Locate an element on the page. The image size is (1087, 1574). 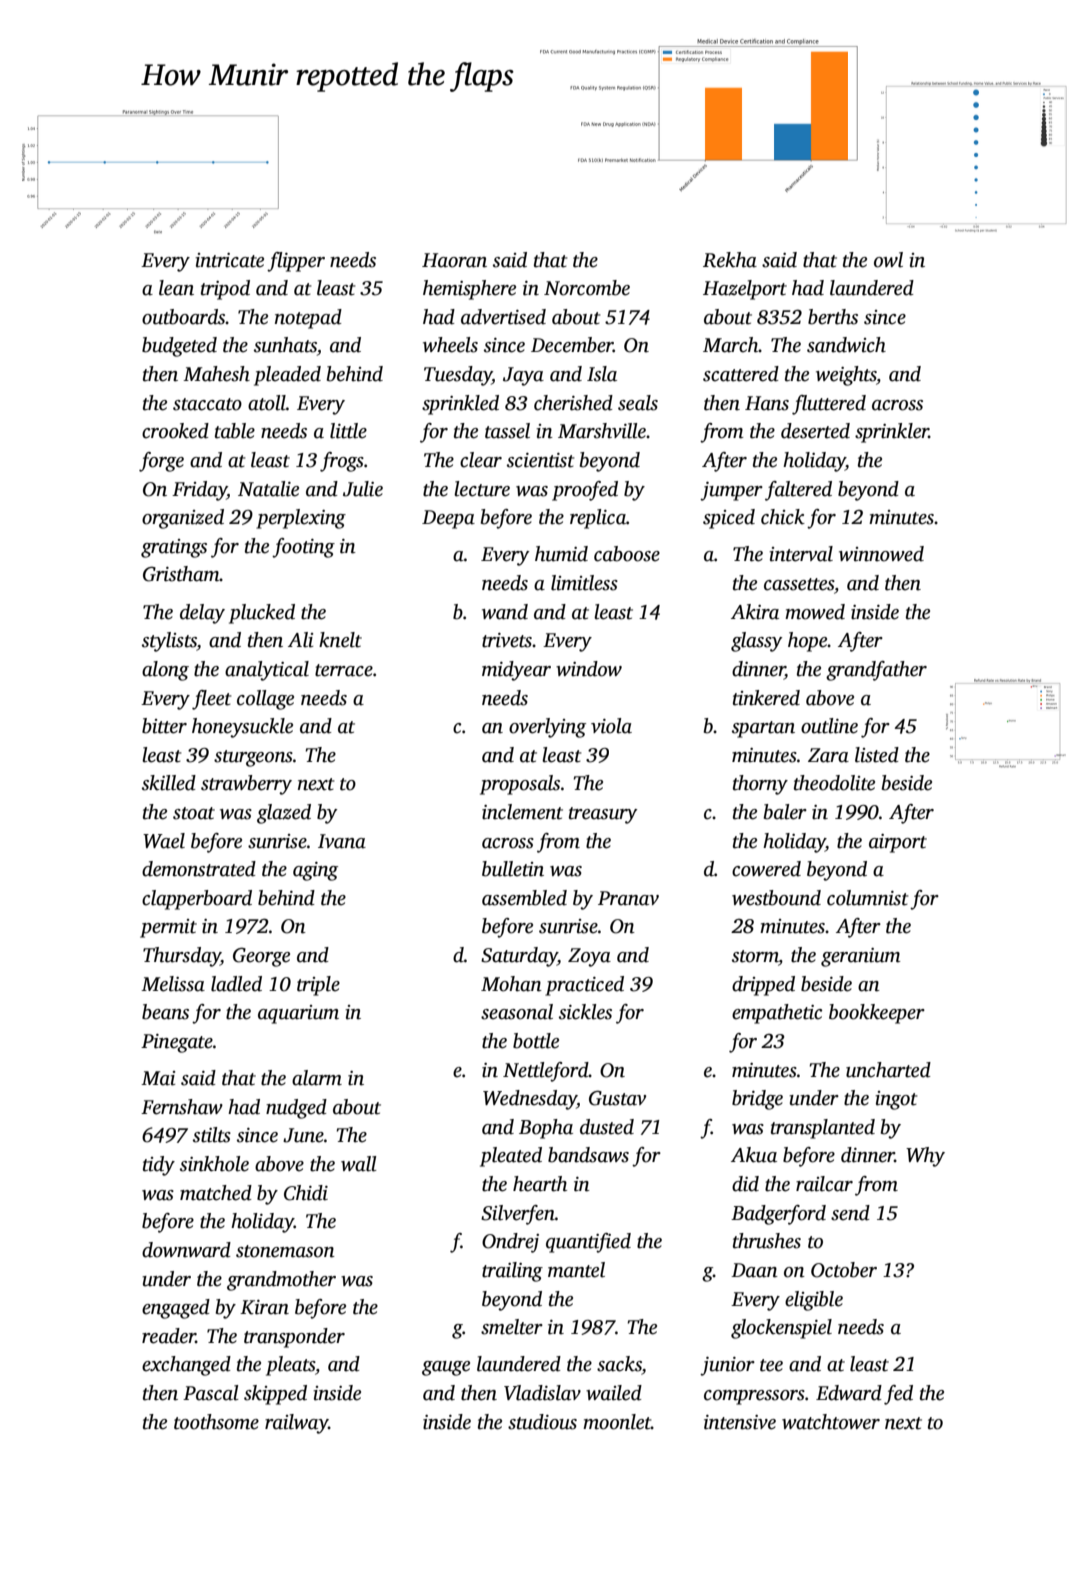
tidy is located at coordinates (159, 1166).
